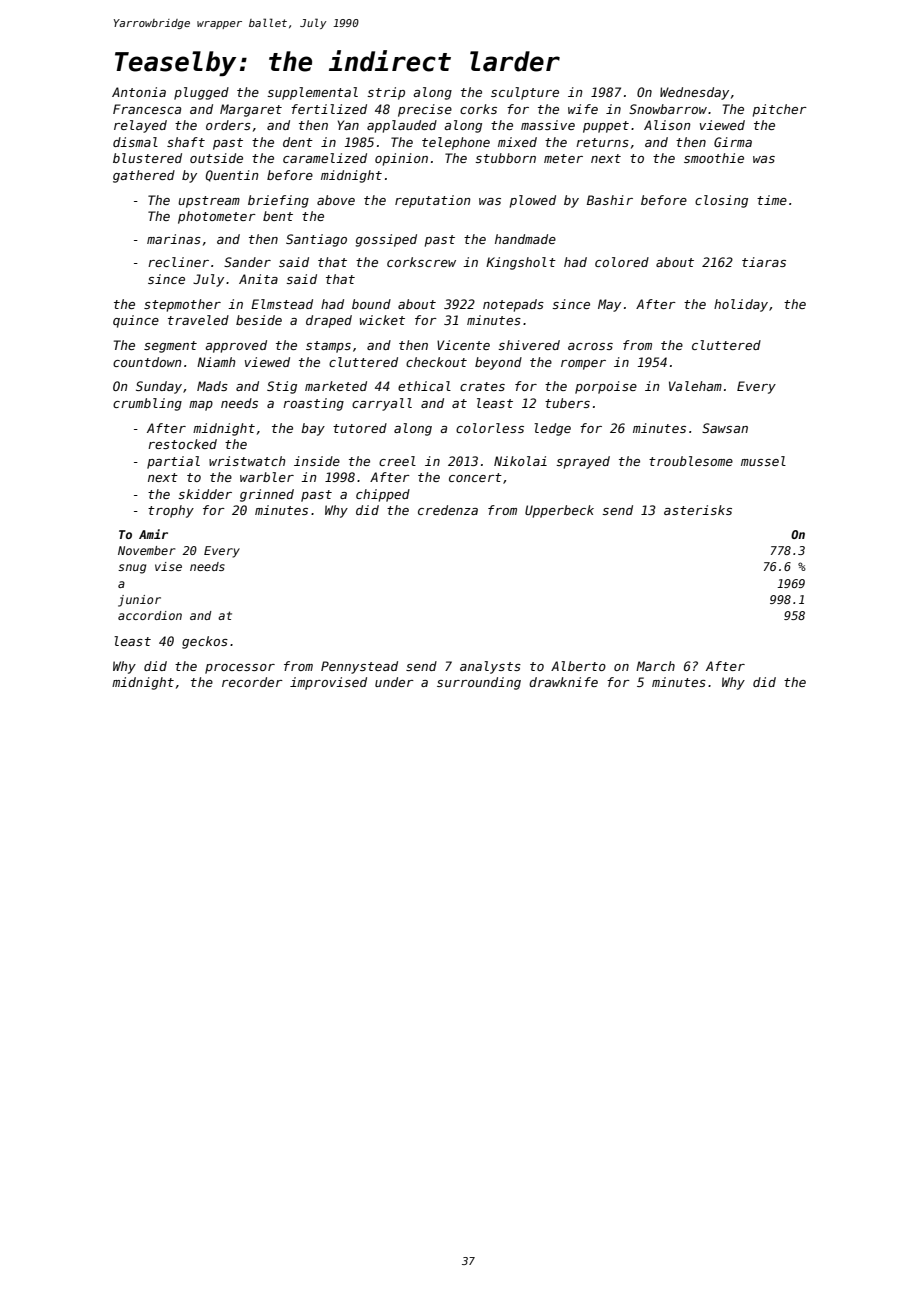 The image size is (924, 1308). I want to click on chipped, so click(383, 495).
